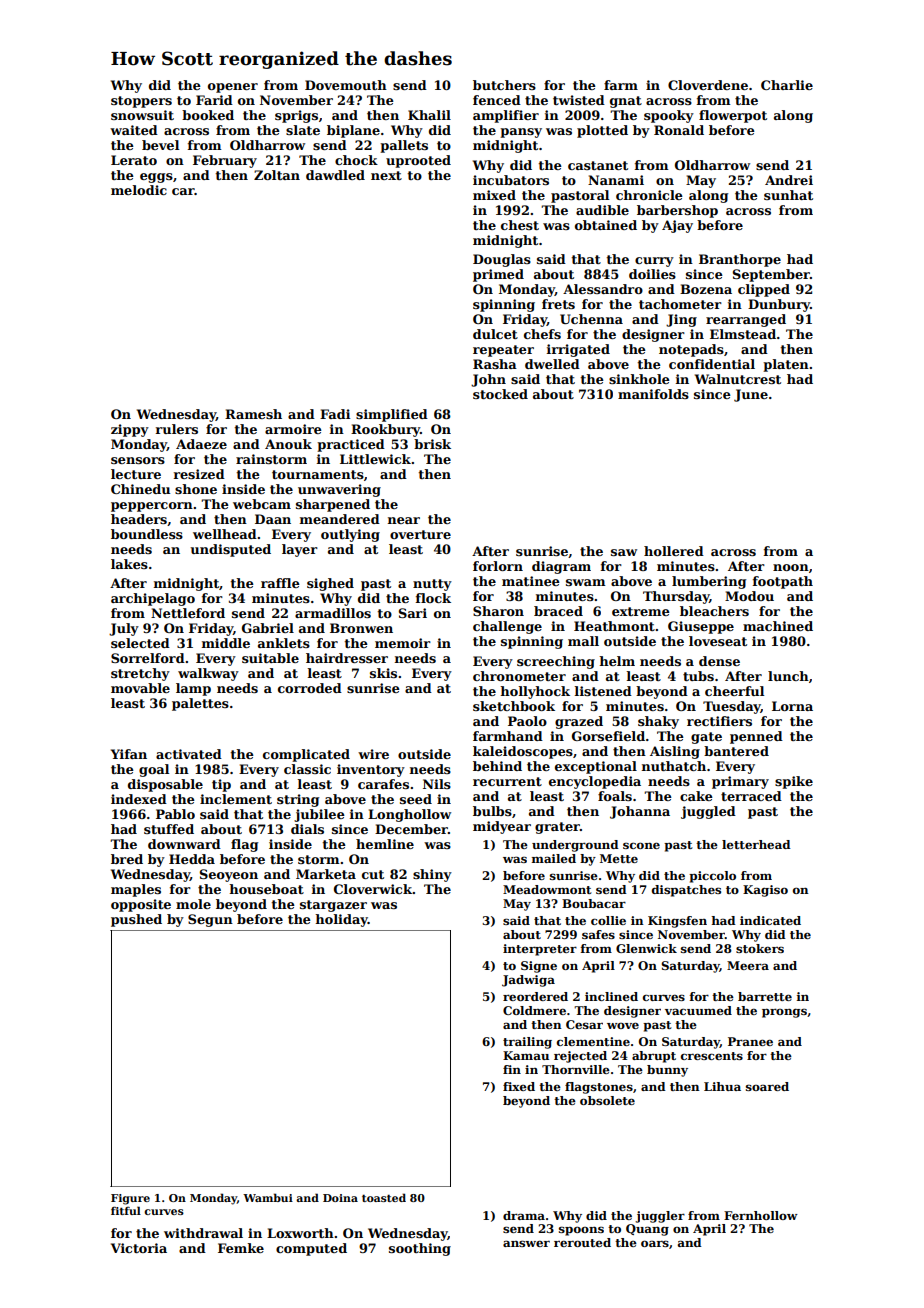  Describe the element at coordinates (641, 611) in the document. I see `extreme` at that location.
